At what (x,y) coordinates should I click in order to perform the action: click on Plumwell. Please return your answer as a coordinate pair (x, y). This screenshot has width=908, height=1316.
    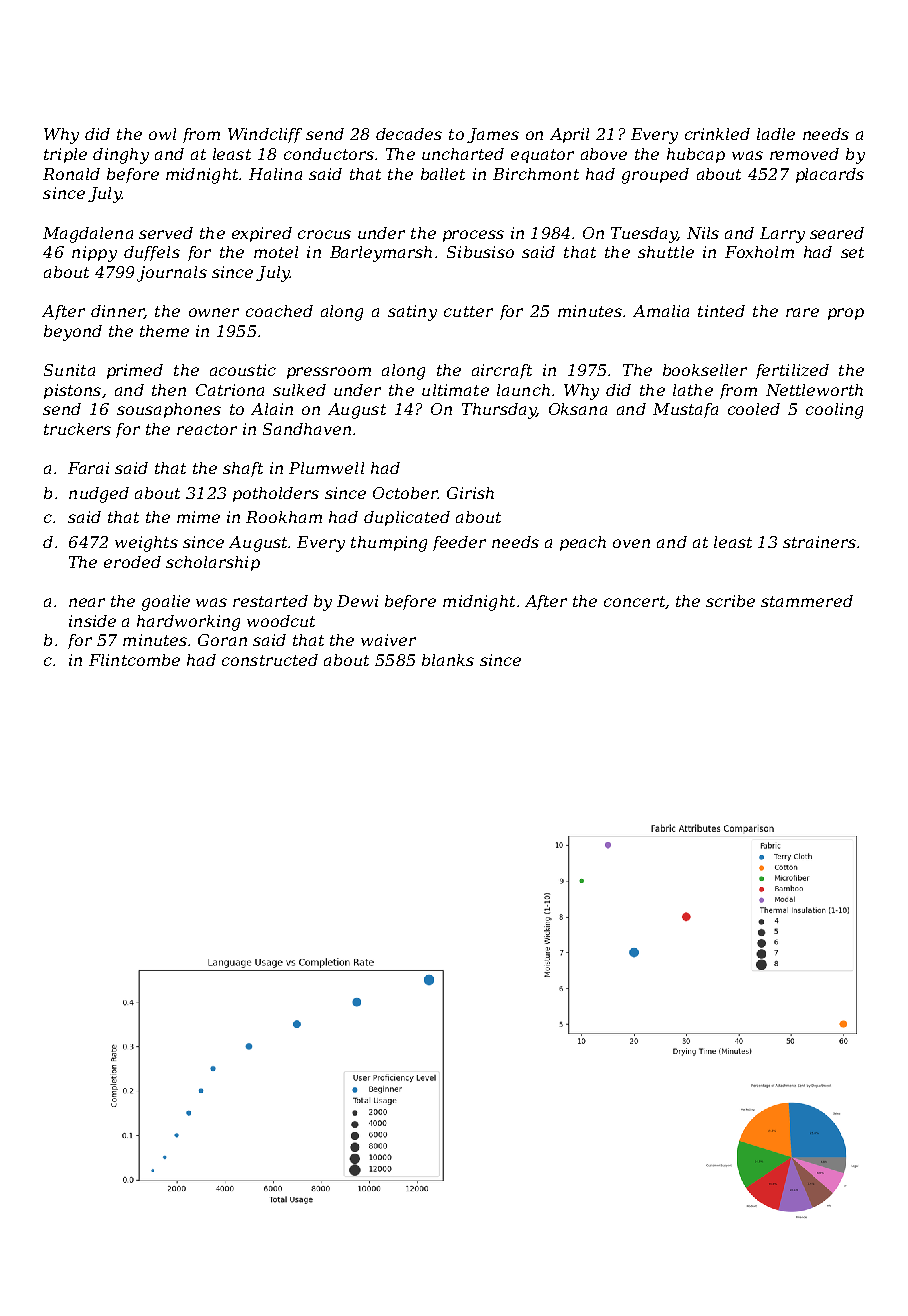
    Looking at the image, I should click on (326, 468).
